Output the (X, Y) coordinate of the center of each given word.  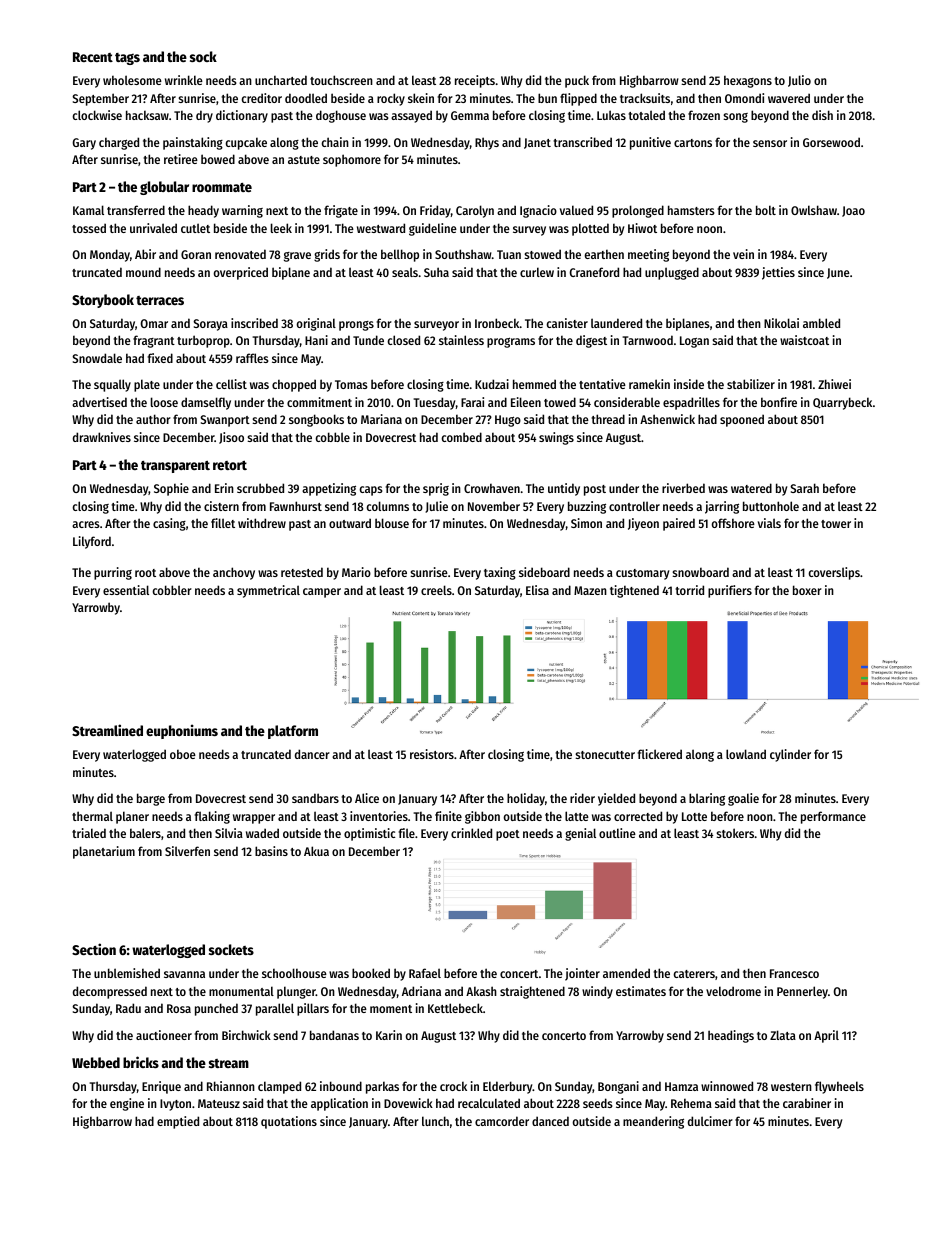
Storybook (103, 301)
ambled (821, 323)
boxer (807, 590)
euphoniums (182, 731)
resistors (432, 754)
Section (94, 949)
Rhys (487, 143)
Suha (436, 272)
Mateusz (219, 1103)
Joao (853, 211)
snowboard (700, 572)
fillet (223, 523)
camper (322, 593)
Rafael (425, 973)
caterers (694, 974)
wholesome (132, 80)
